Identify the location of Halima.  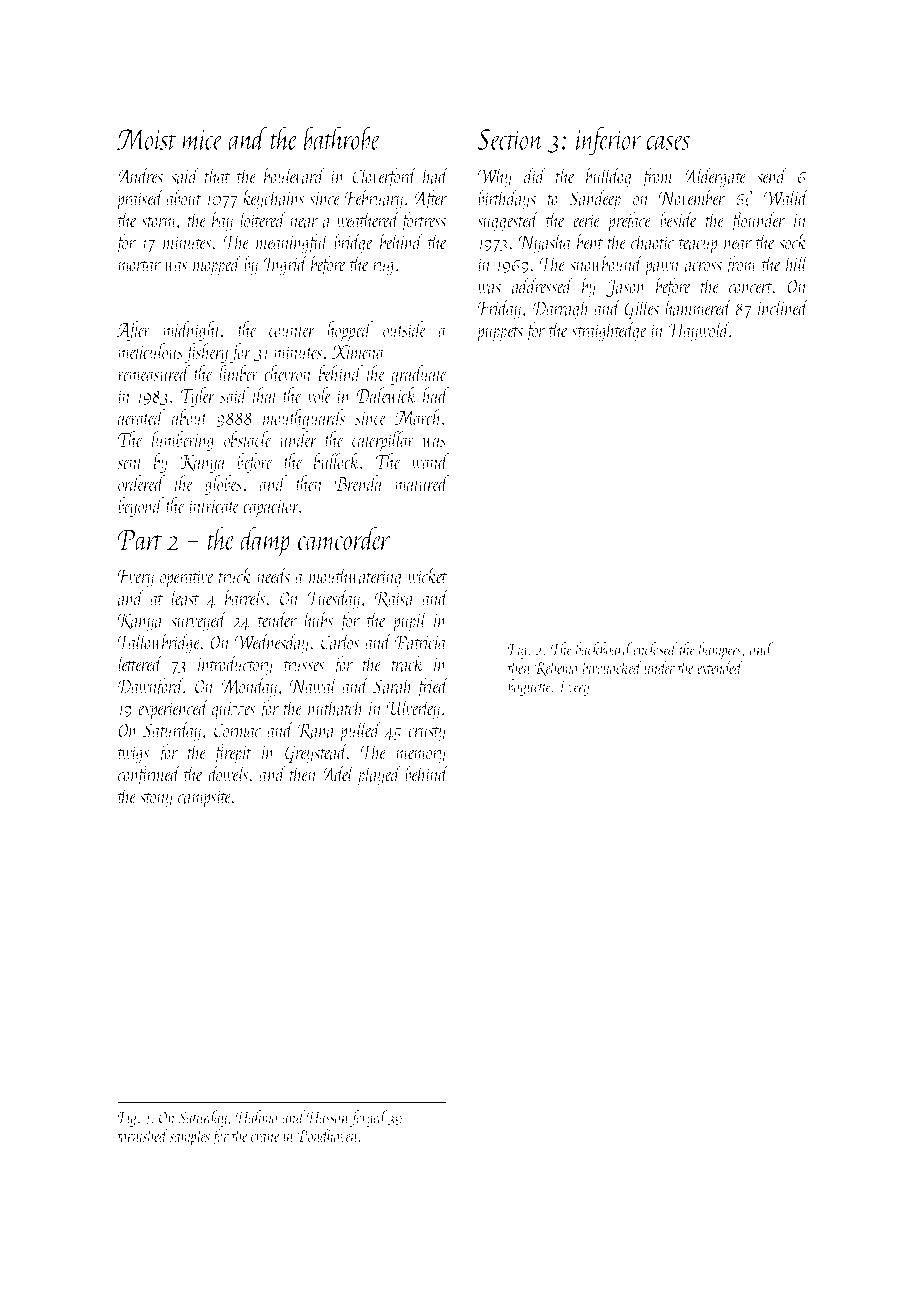
(258, 1117).
